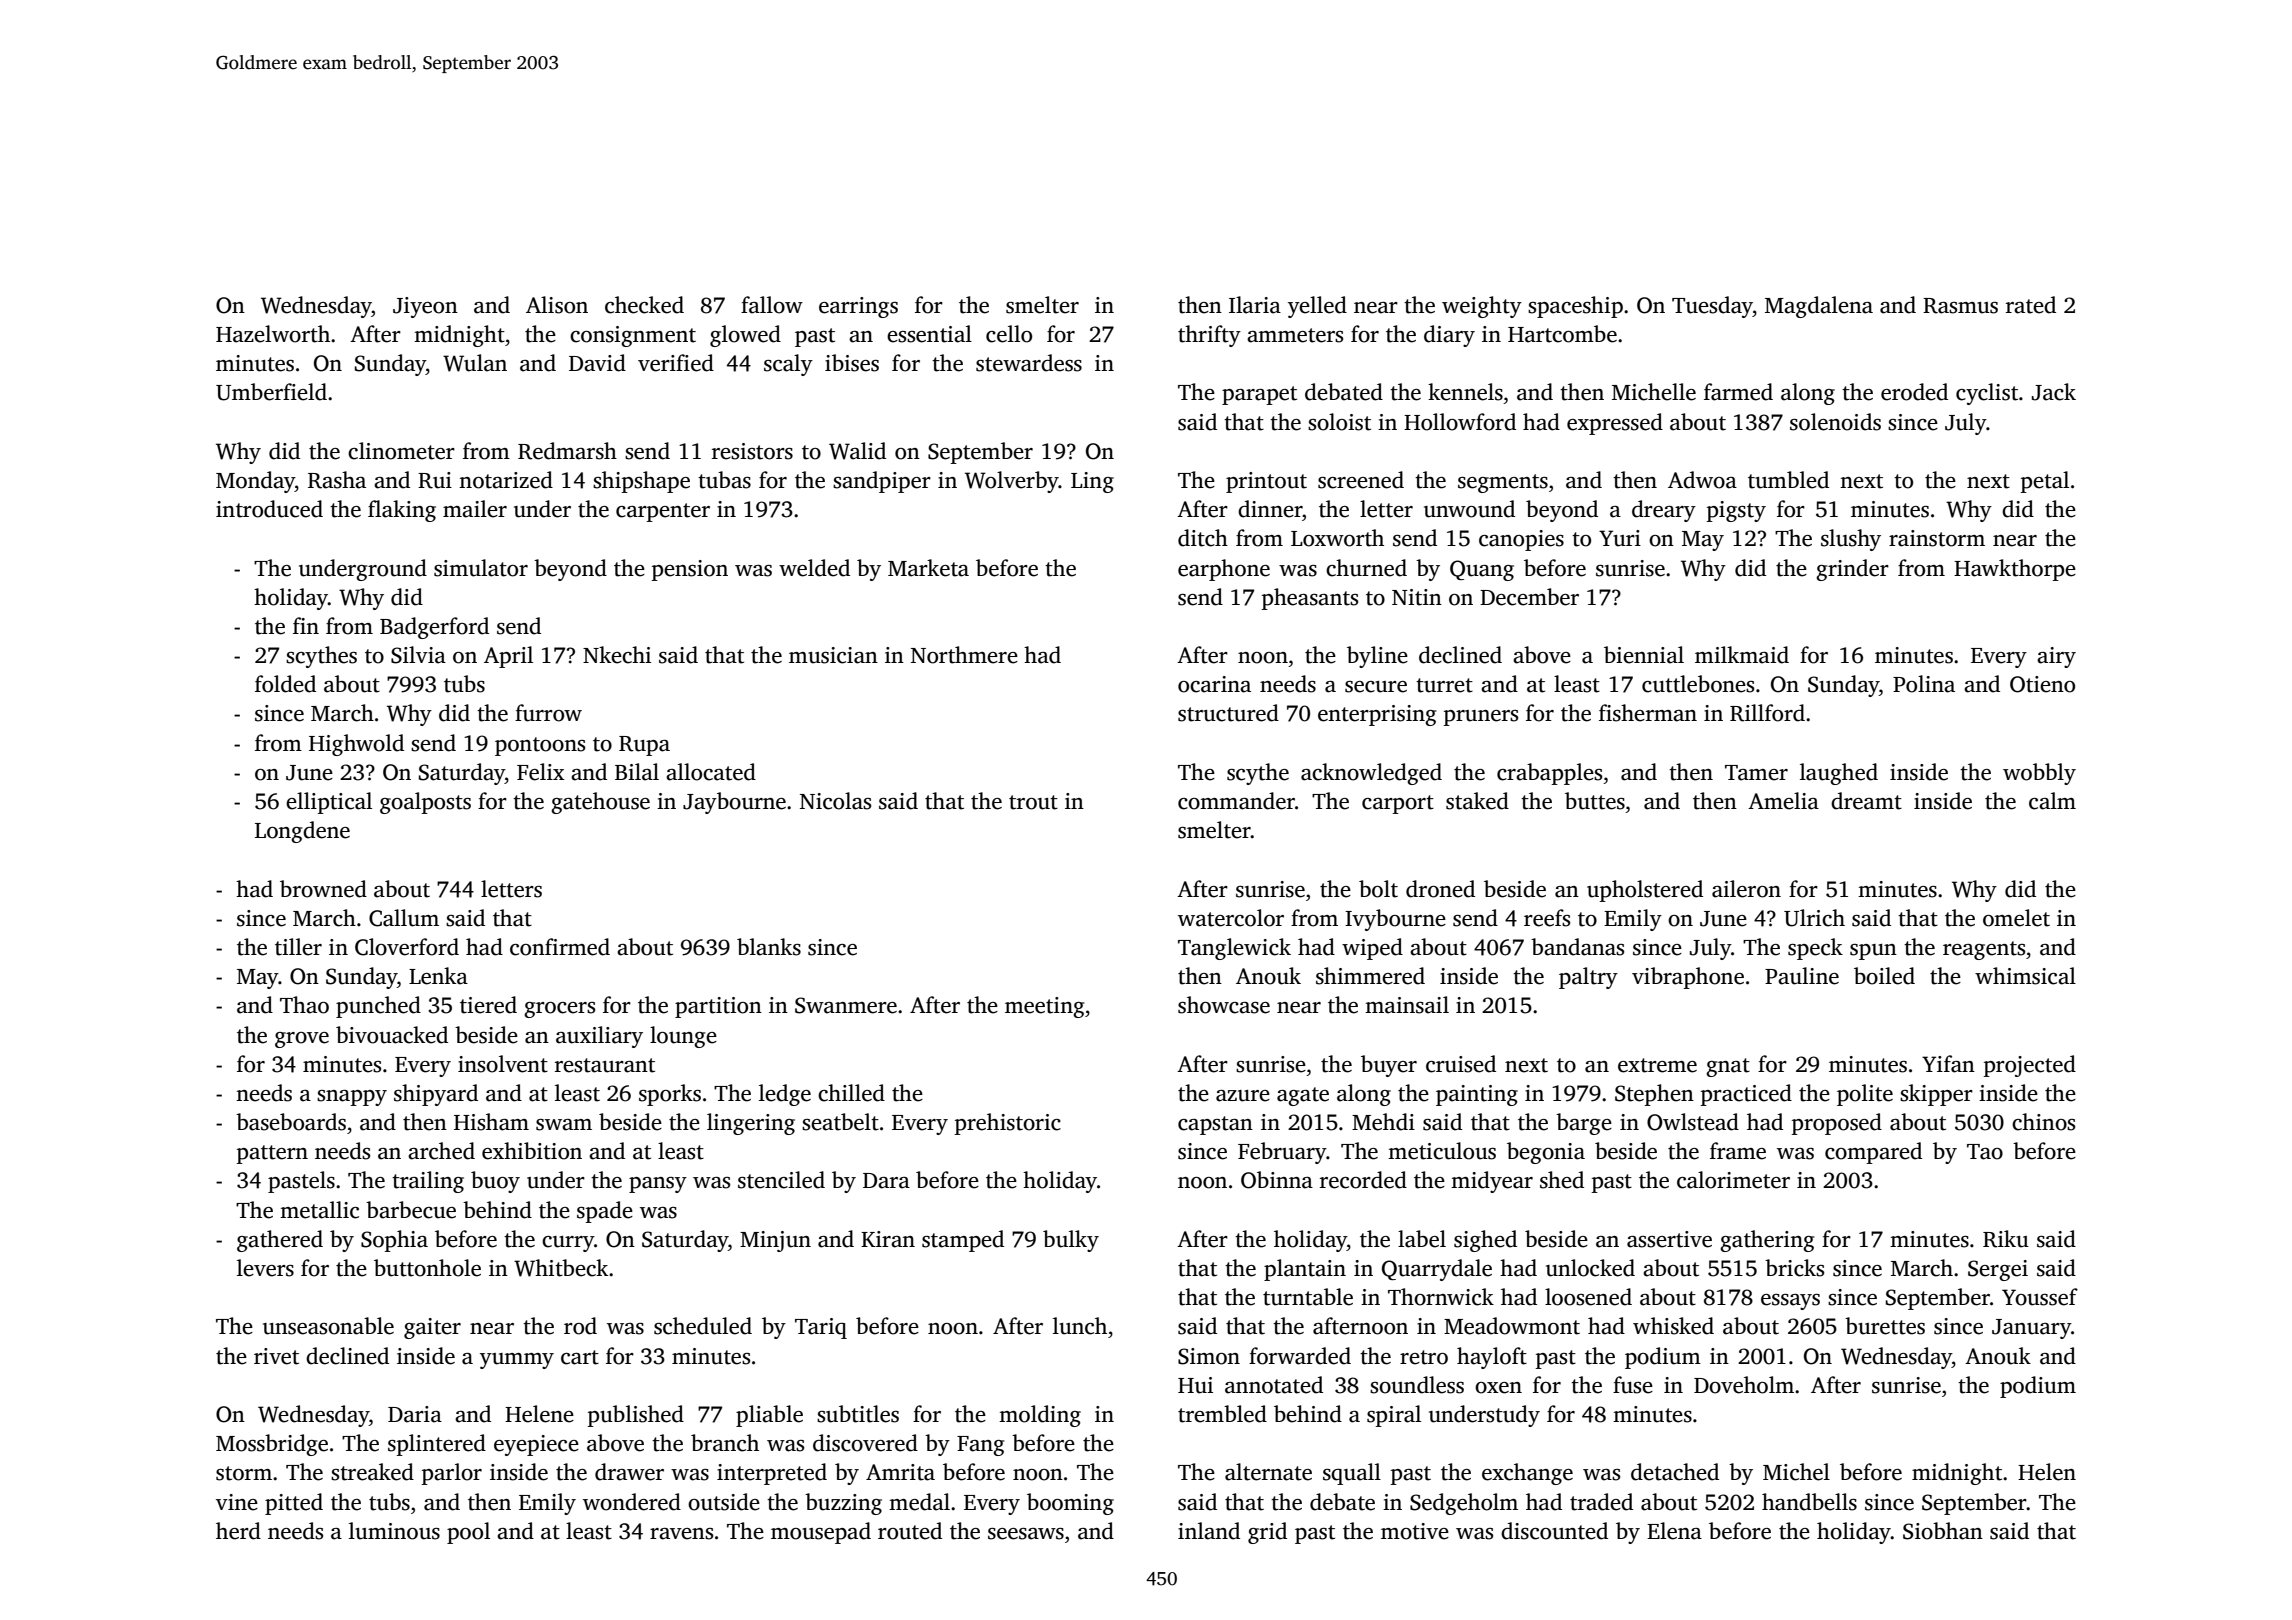 This screenshot has height=1620, width=2292. I want to click on wiped, so click(1372, 949).
